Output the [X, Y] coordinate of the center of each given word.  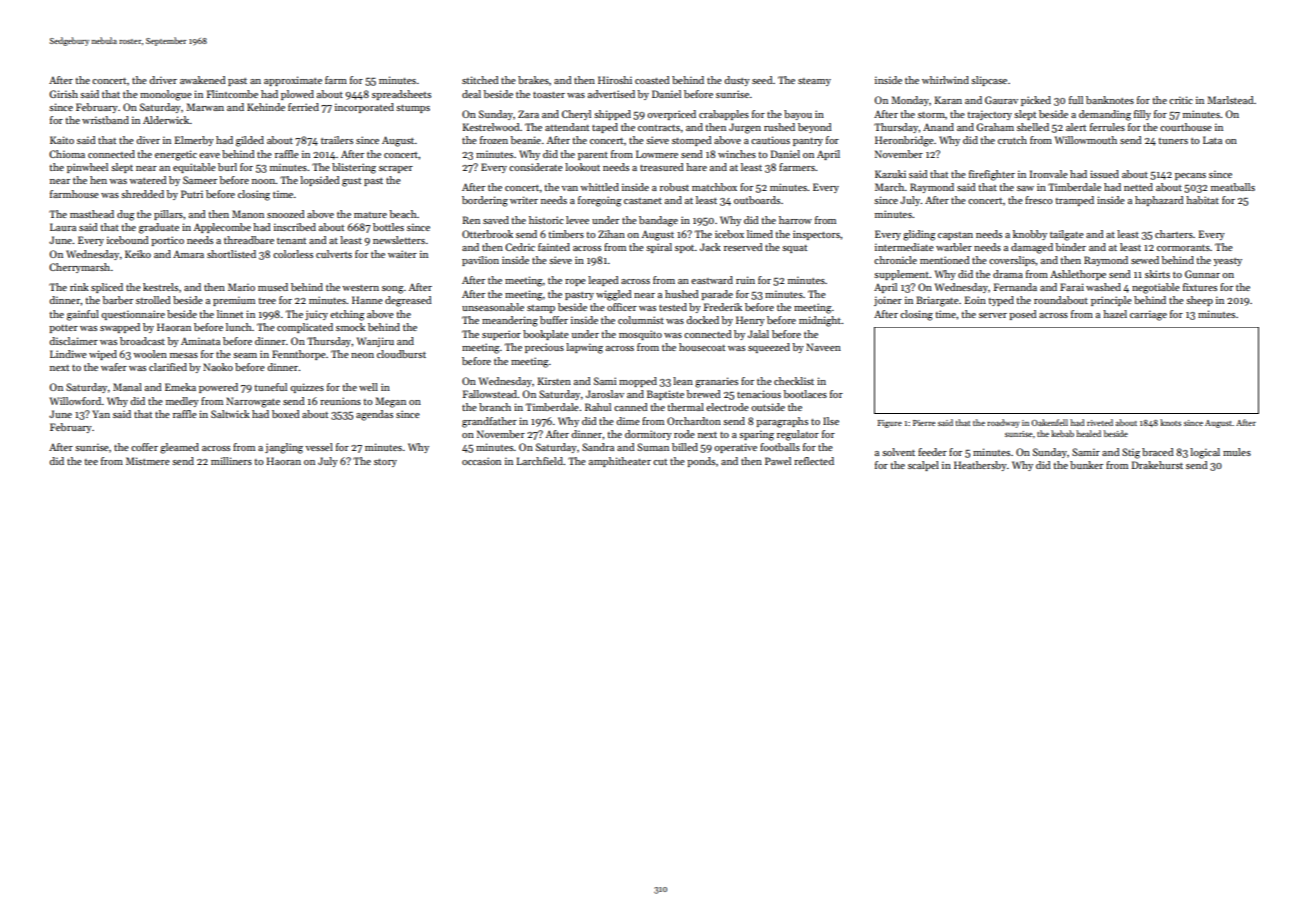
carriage [1148, 315]
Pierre [924, 423]
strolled [153, 300]
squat [794, 249]
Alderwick [166, 120]
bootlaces [805, 394]
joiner [888, 301]
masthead [92, 214]
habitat [1202, 200]
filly [1142, 115]
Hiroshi [615, 80]
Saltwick [230, 414]
